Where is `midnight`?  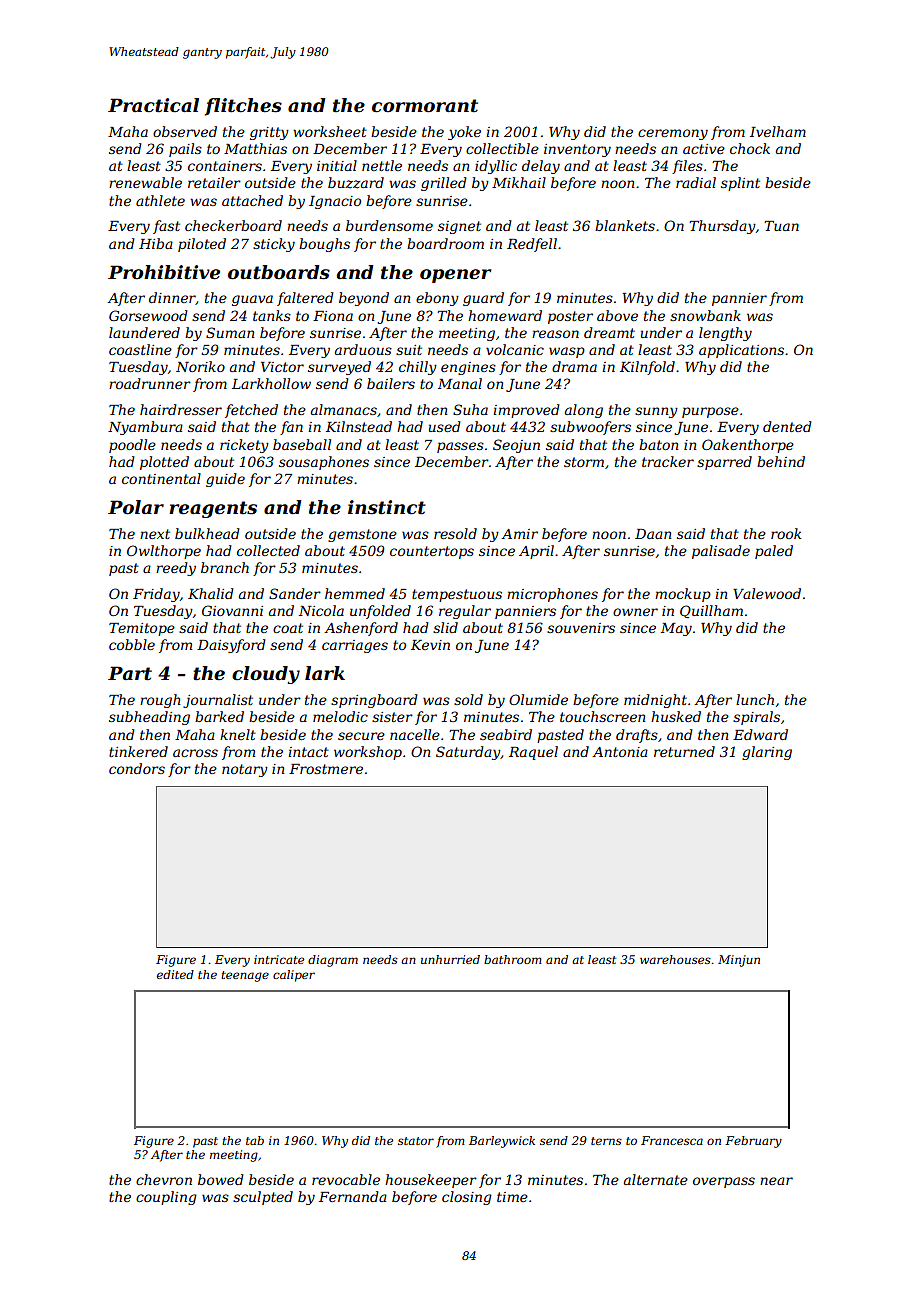
midnight is located at coordinates (655, 701).
